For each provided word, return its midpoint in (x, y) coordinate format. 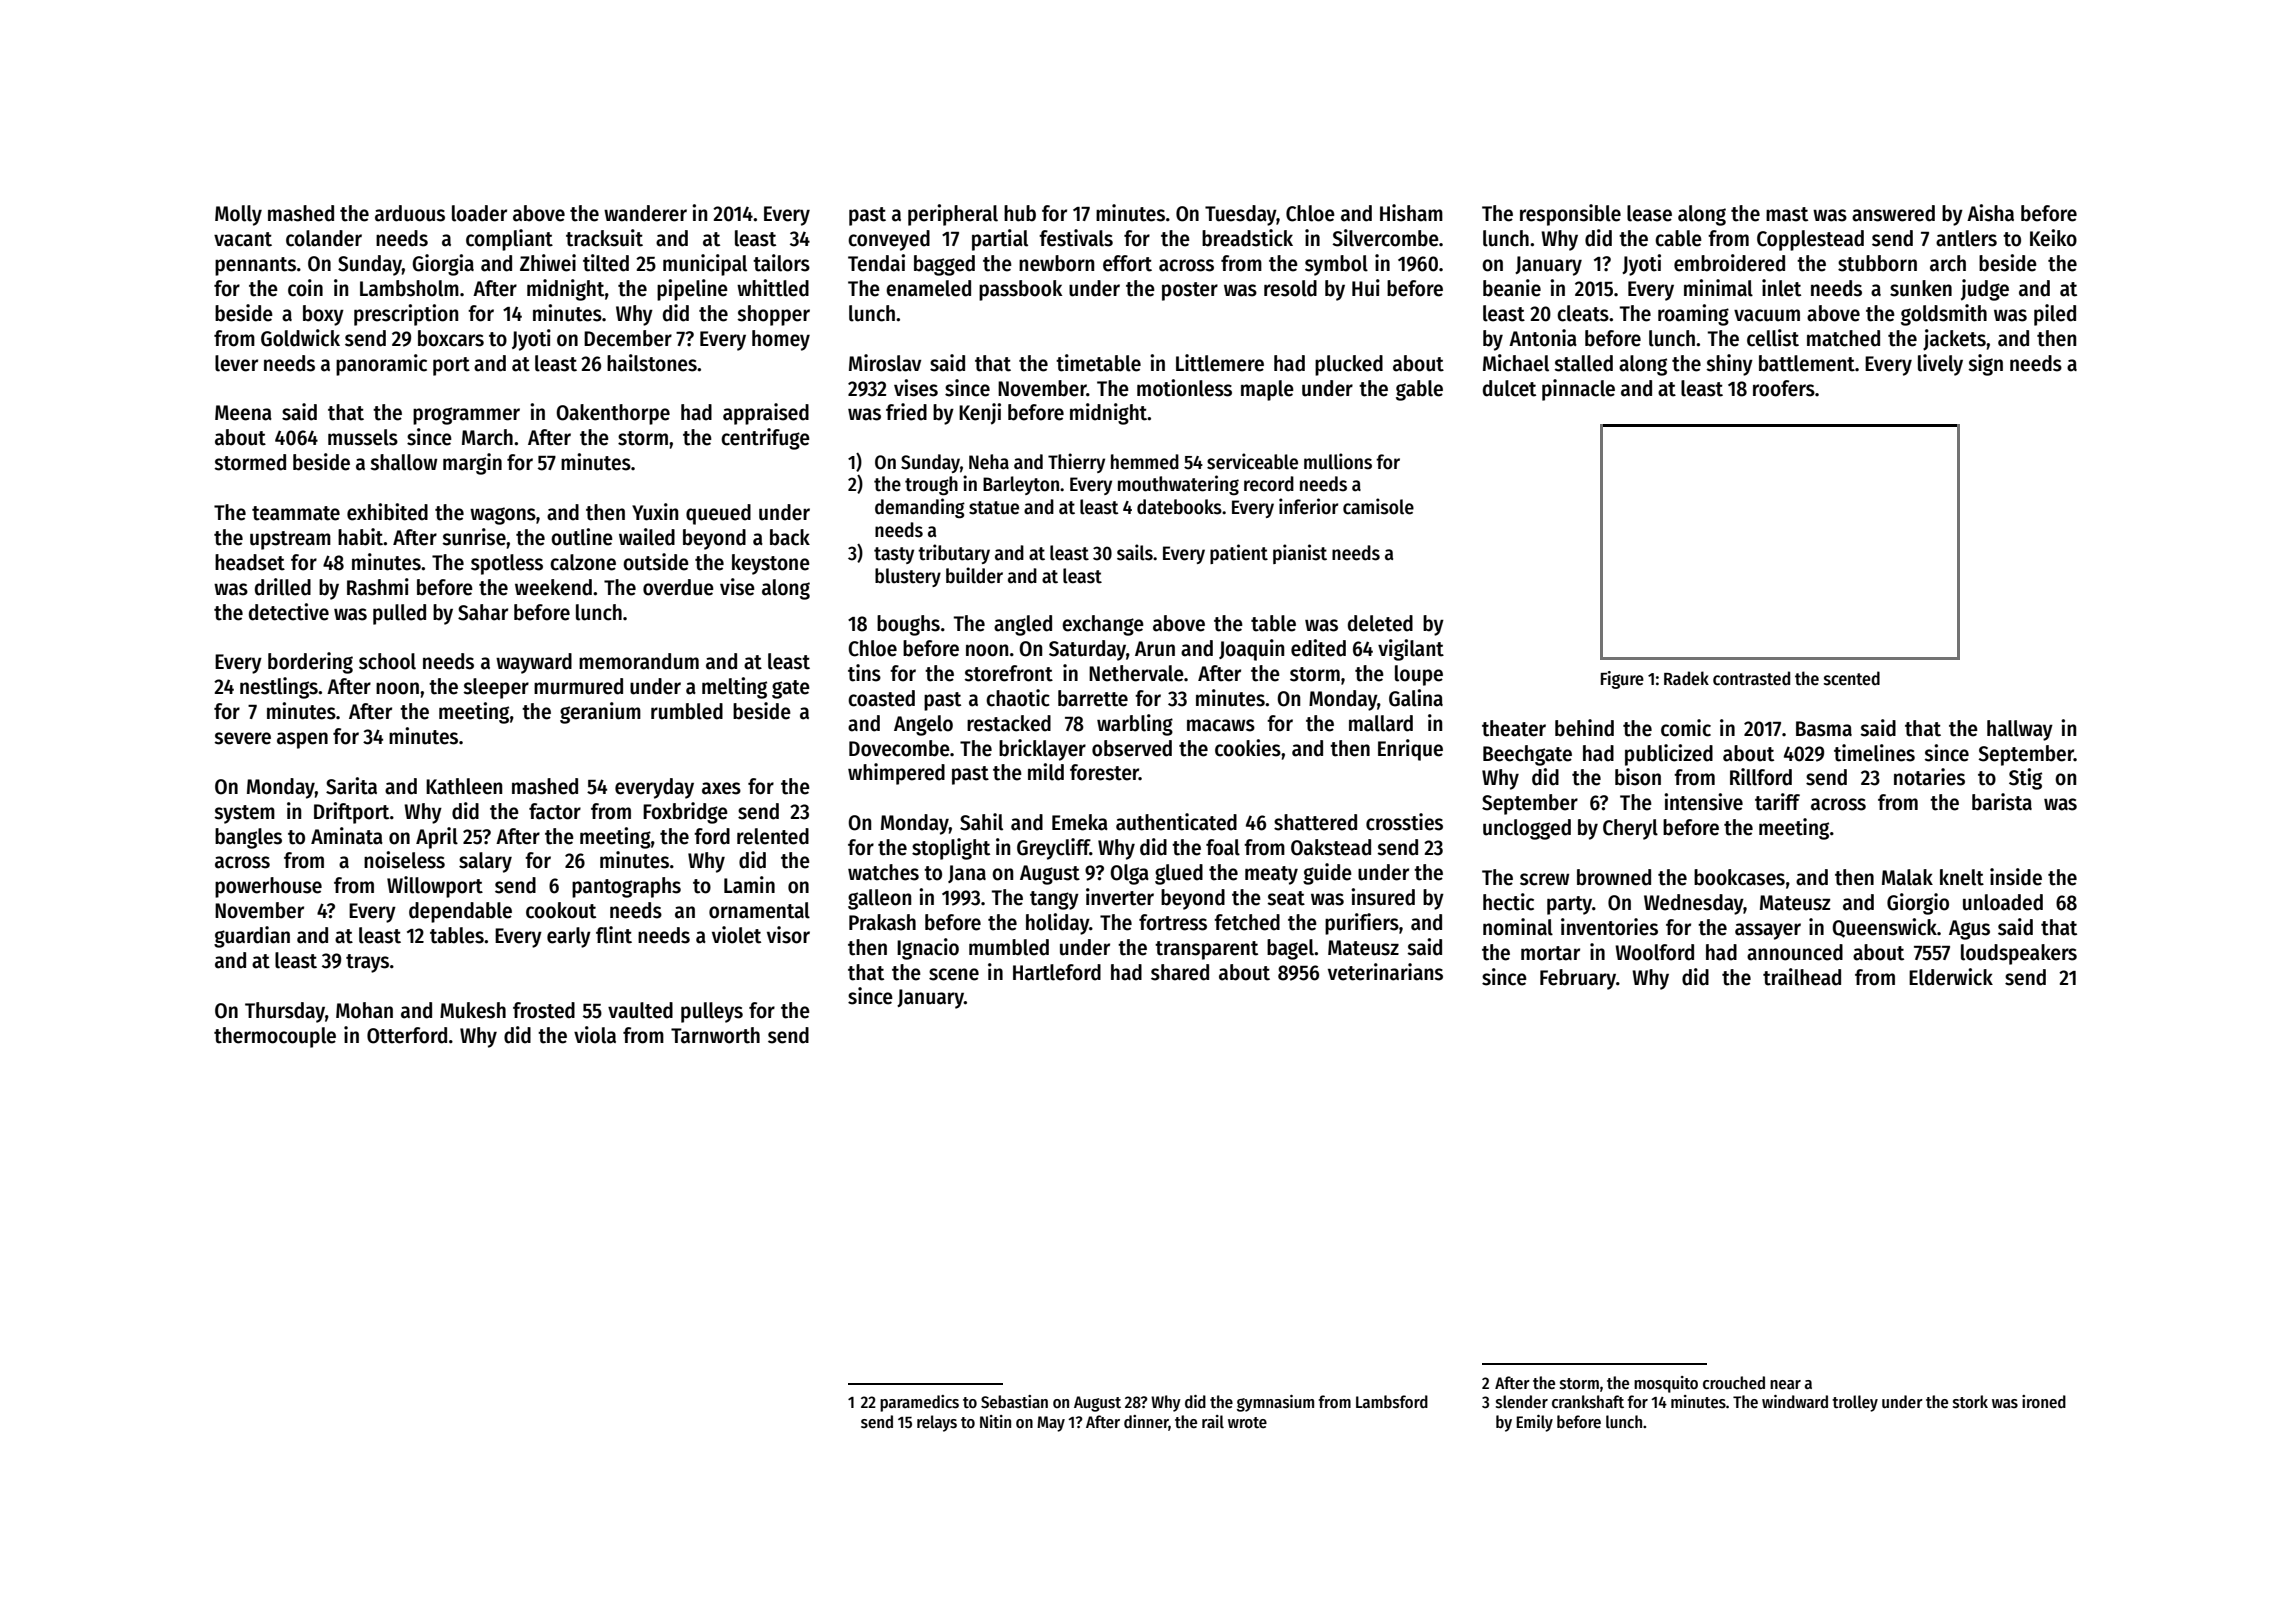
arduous (410, 213)
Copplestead (1810, 240)
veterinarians (1385, 972)
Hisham (1411, 213)
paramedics (919, 1403)
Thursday (285, 1012)
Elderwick (1951, 977)
